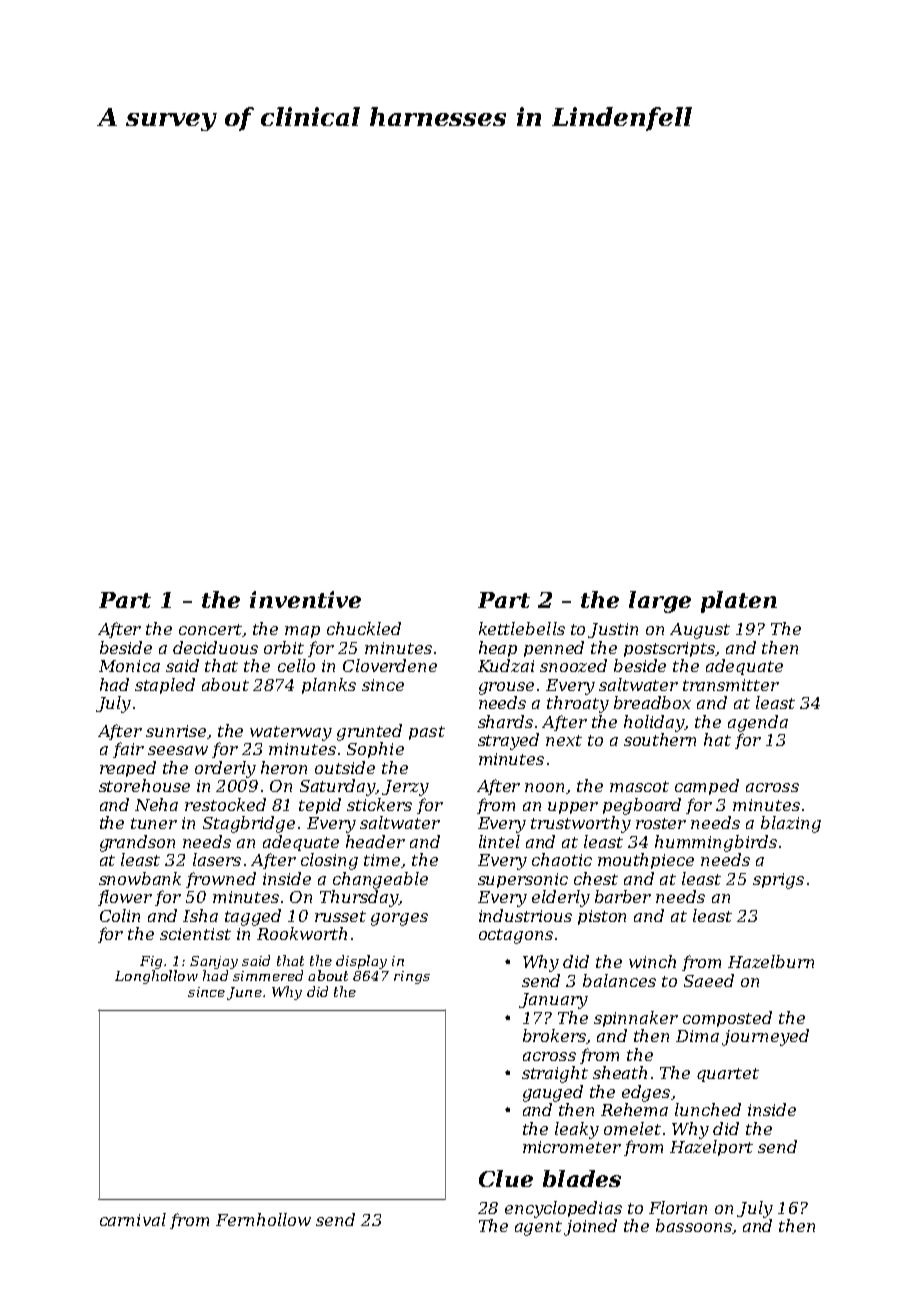  Describe the element at coordinates (140, 878) in the document. I see `snowbank` at that location.
